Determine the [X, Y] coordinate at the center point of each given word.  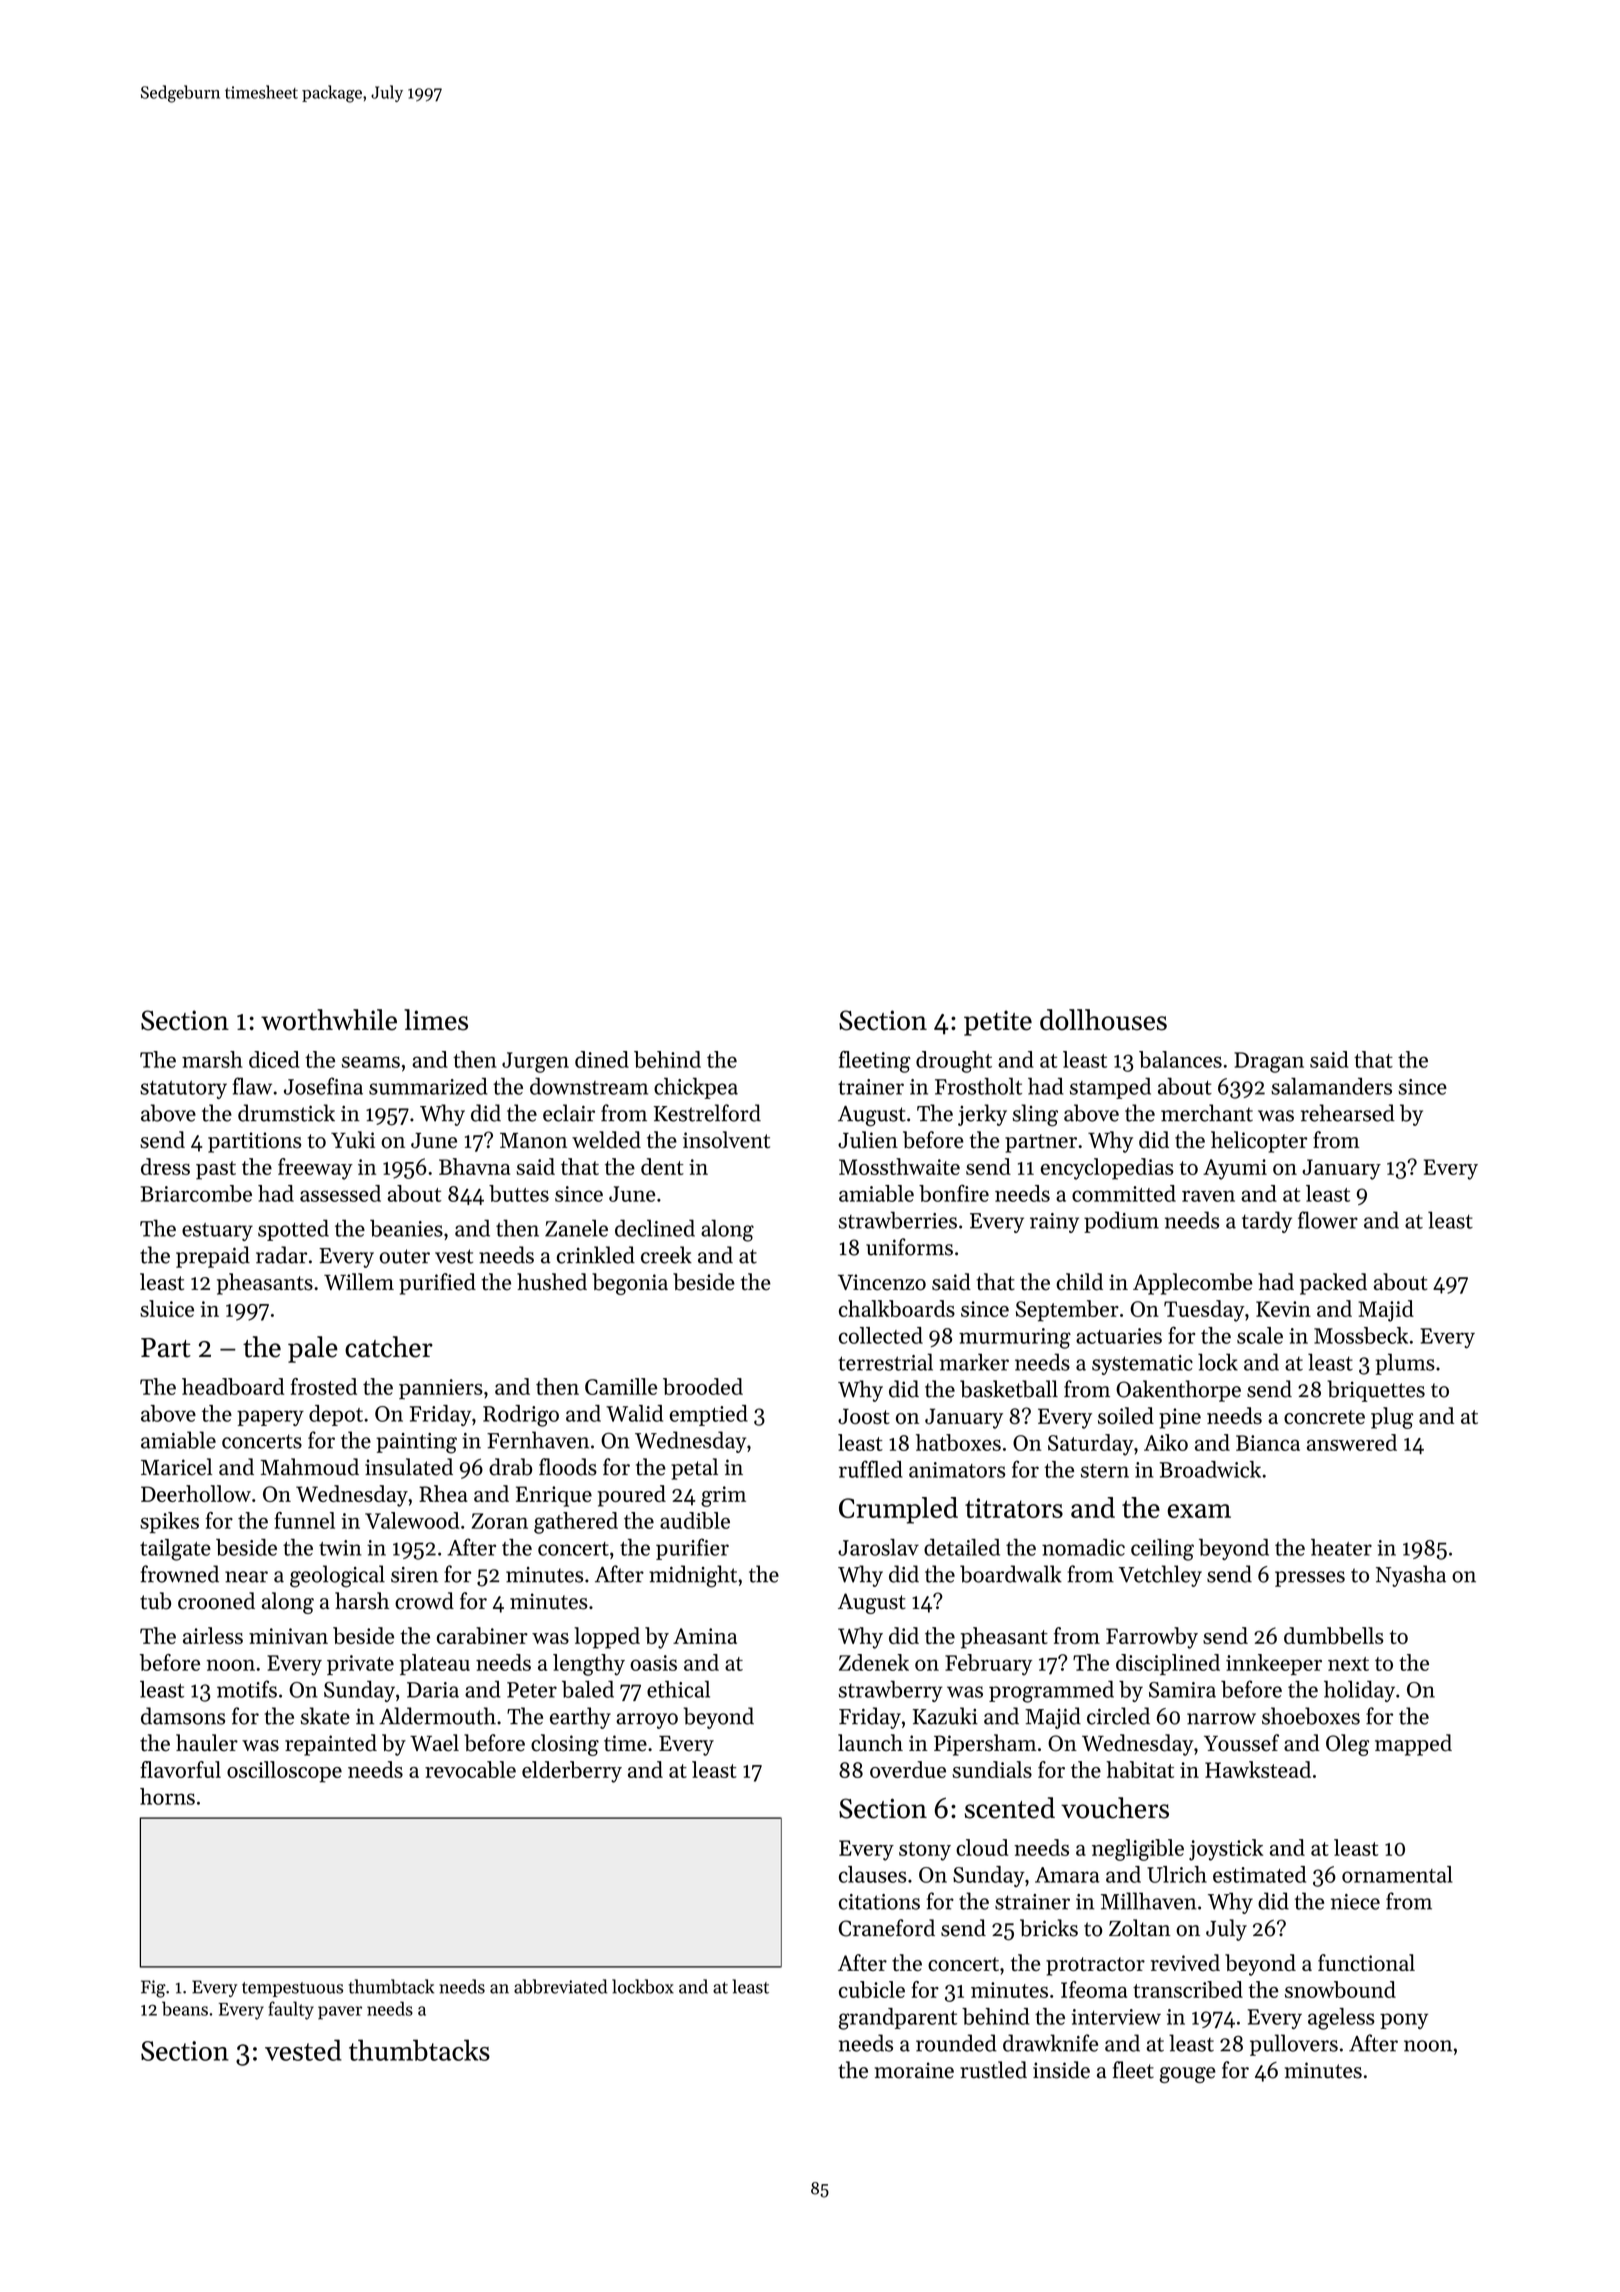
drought [954, 1062]
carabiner [482, 1635]
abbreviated [560, 1986]
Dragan [1269, 1062]
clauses [873, 1874]
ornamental [1397, 1874]
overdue [908, 1769]
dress [165, 1166]
